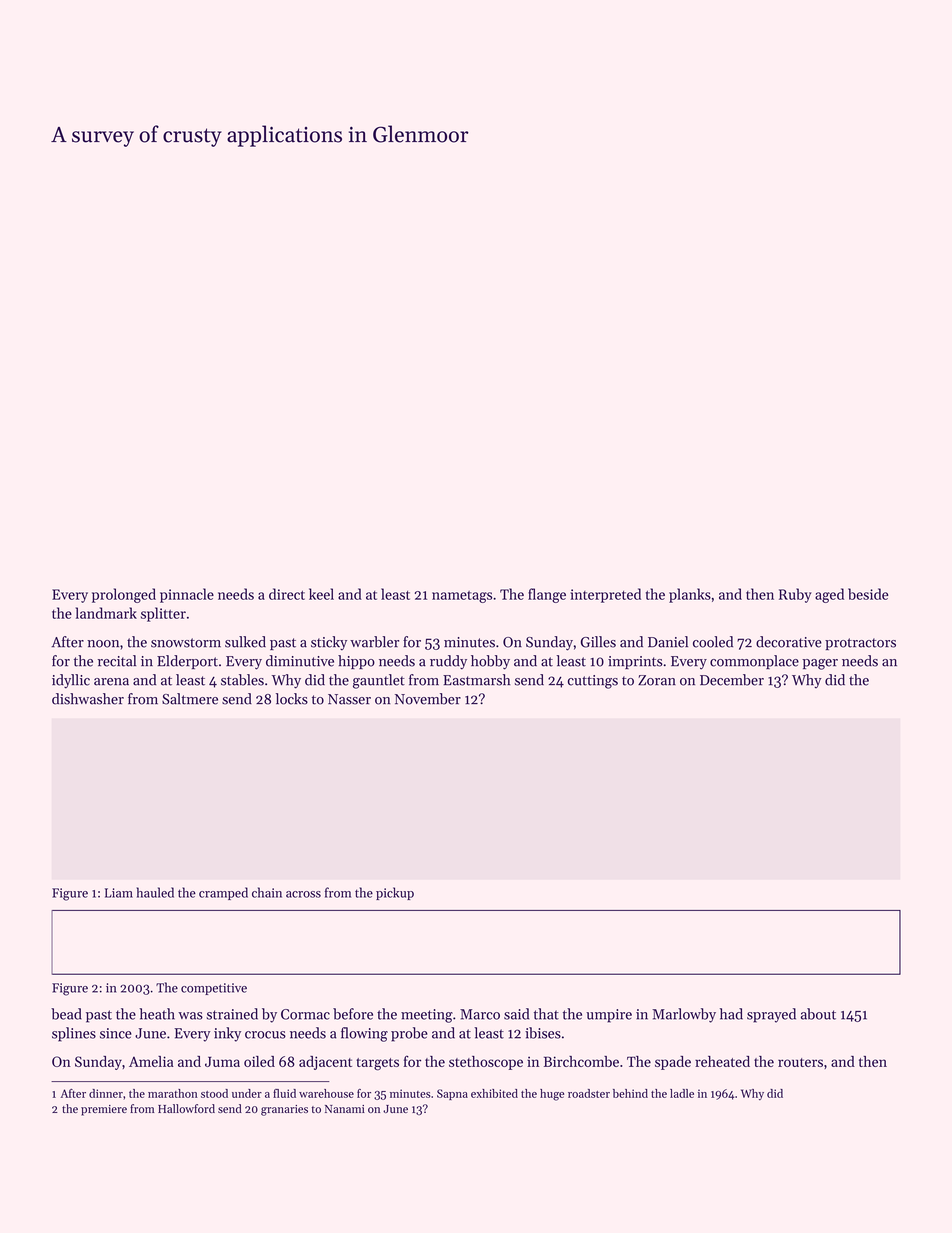  Describe the element at coordinates (713, 642) in the document. I see `cooled` at that location.
